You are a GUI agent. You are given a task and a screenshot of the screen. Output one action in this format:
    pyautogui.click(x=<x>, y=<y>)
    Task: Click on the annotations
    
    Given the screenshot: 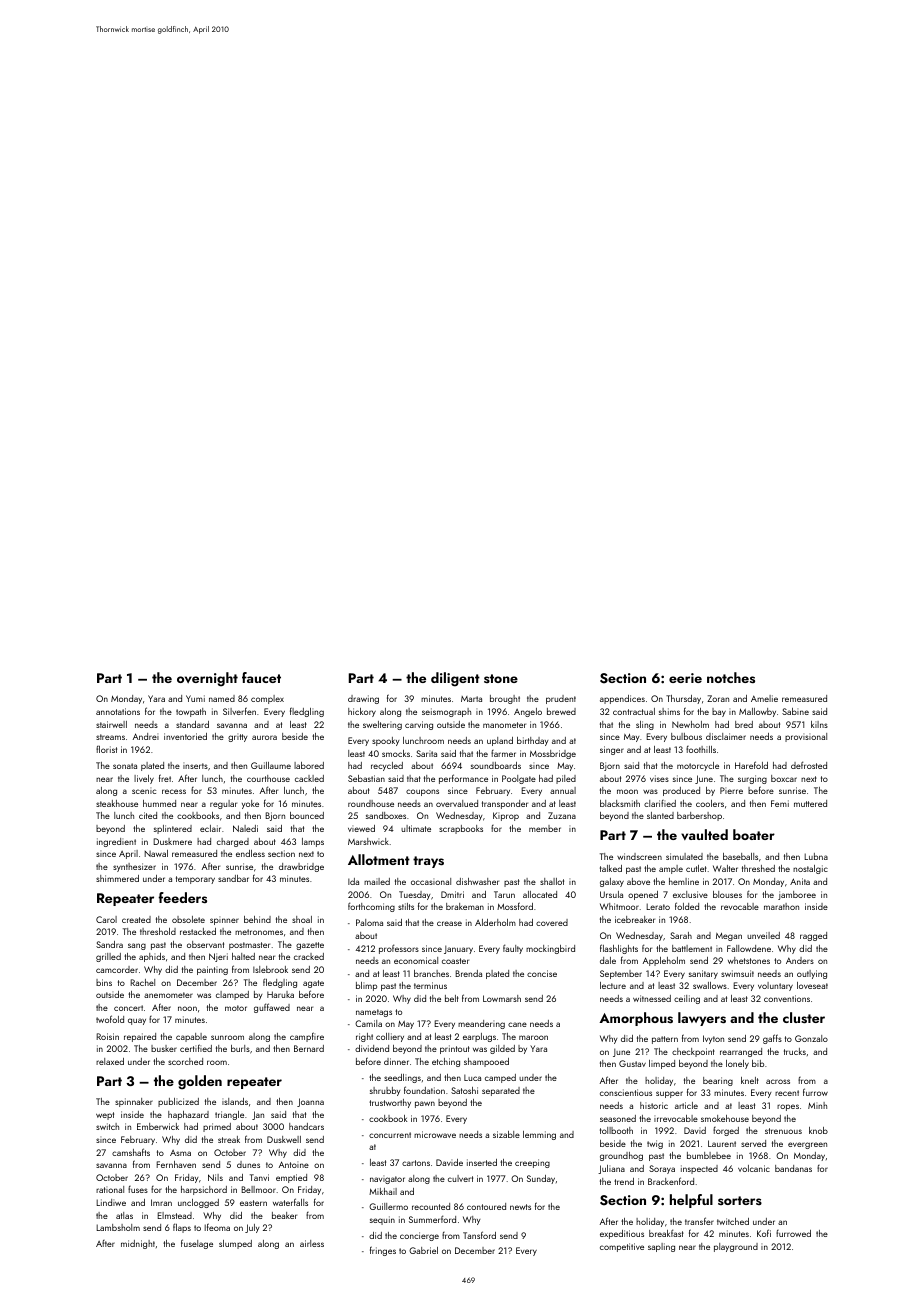 What is the action you would take?
    pyautogui.click(x=118, y=711)
